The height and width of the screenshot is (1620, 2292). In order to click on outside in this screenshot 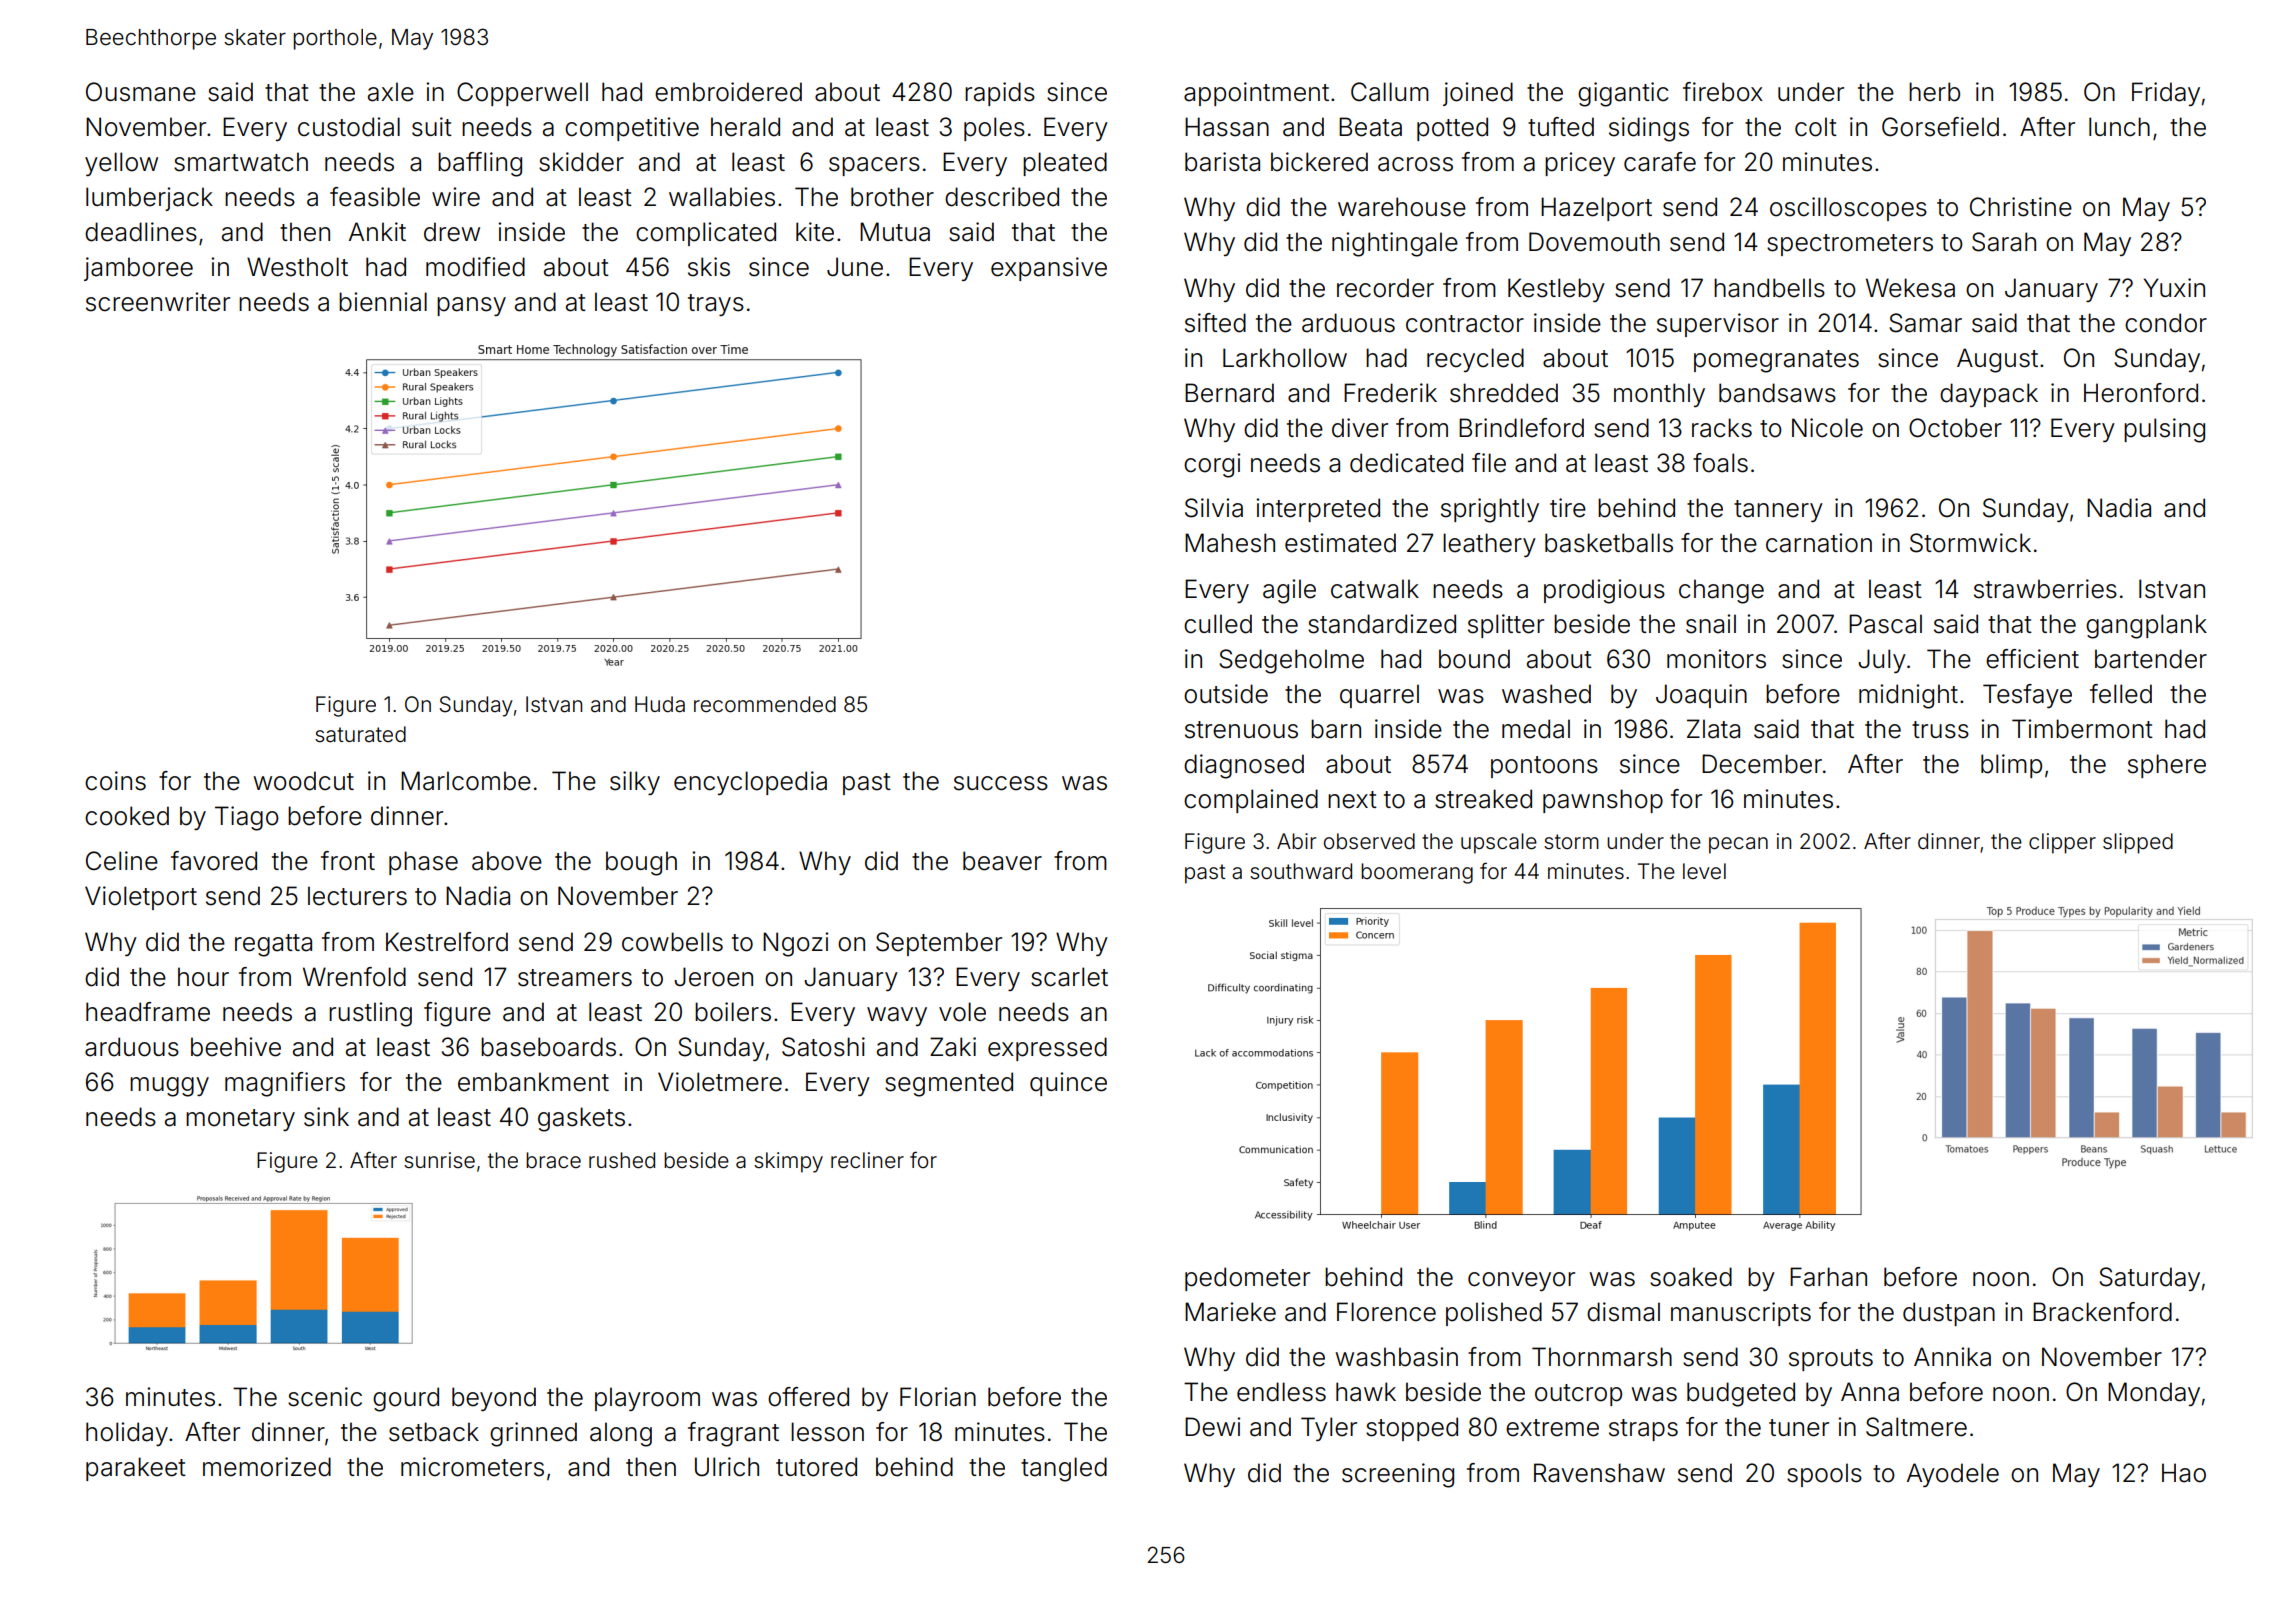, I will do `click(1226, 694)`.
